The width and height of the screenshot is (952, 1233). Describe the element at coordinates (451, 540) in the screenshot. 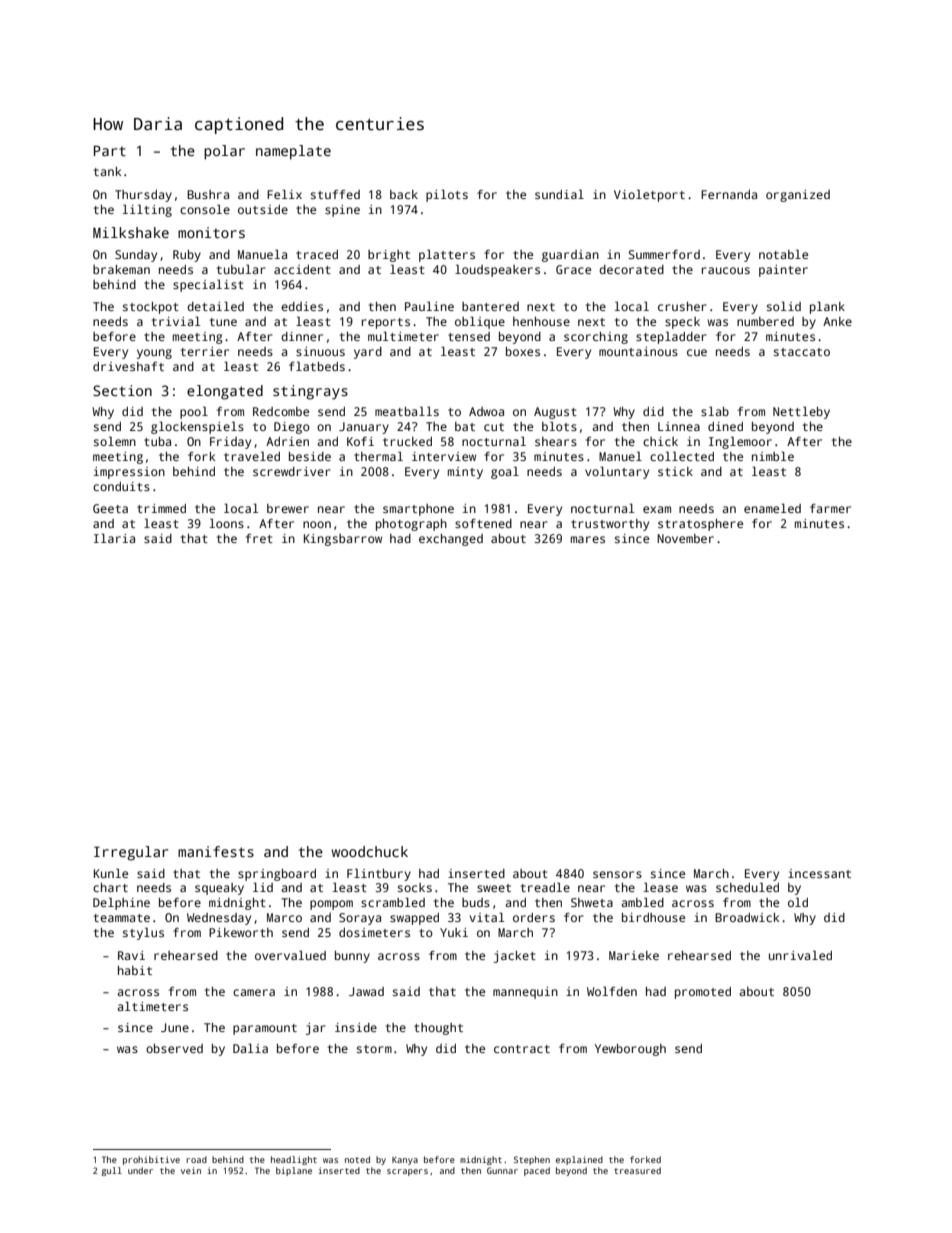

I see `exchanged` at that location.
